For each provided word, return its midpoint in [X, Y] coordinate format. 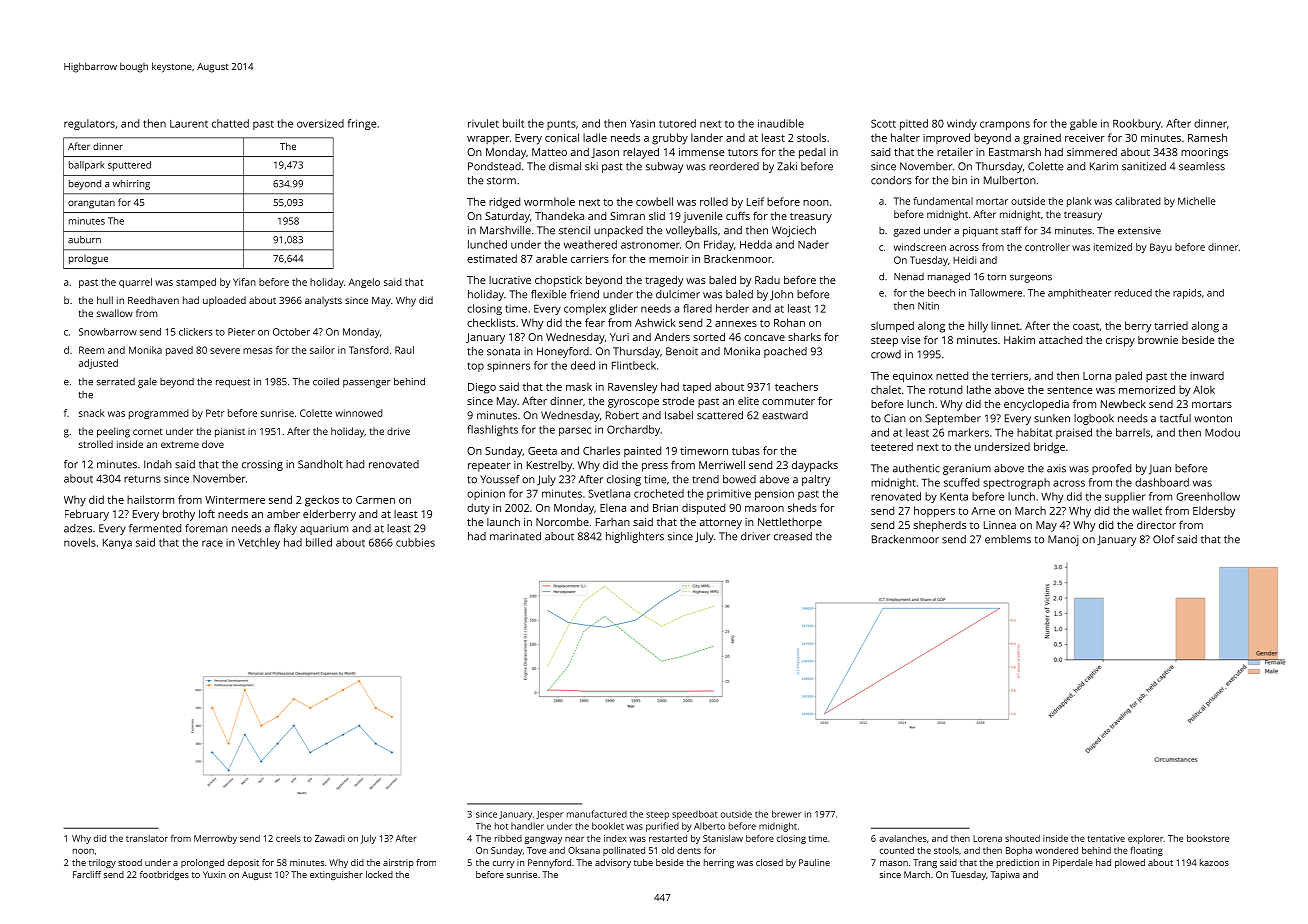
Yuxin [214, 874]
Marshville [505, 230]
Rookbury [1137, 124]
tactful [1175, 418]
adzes [78, 528]
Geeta [542, 451]
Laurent [189, 124]
